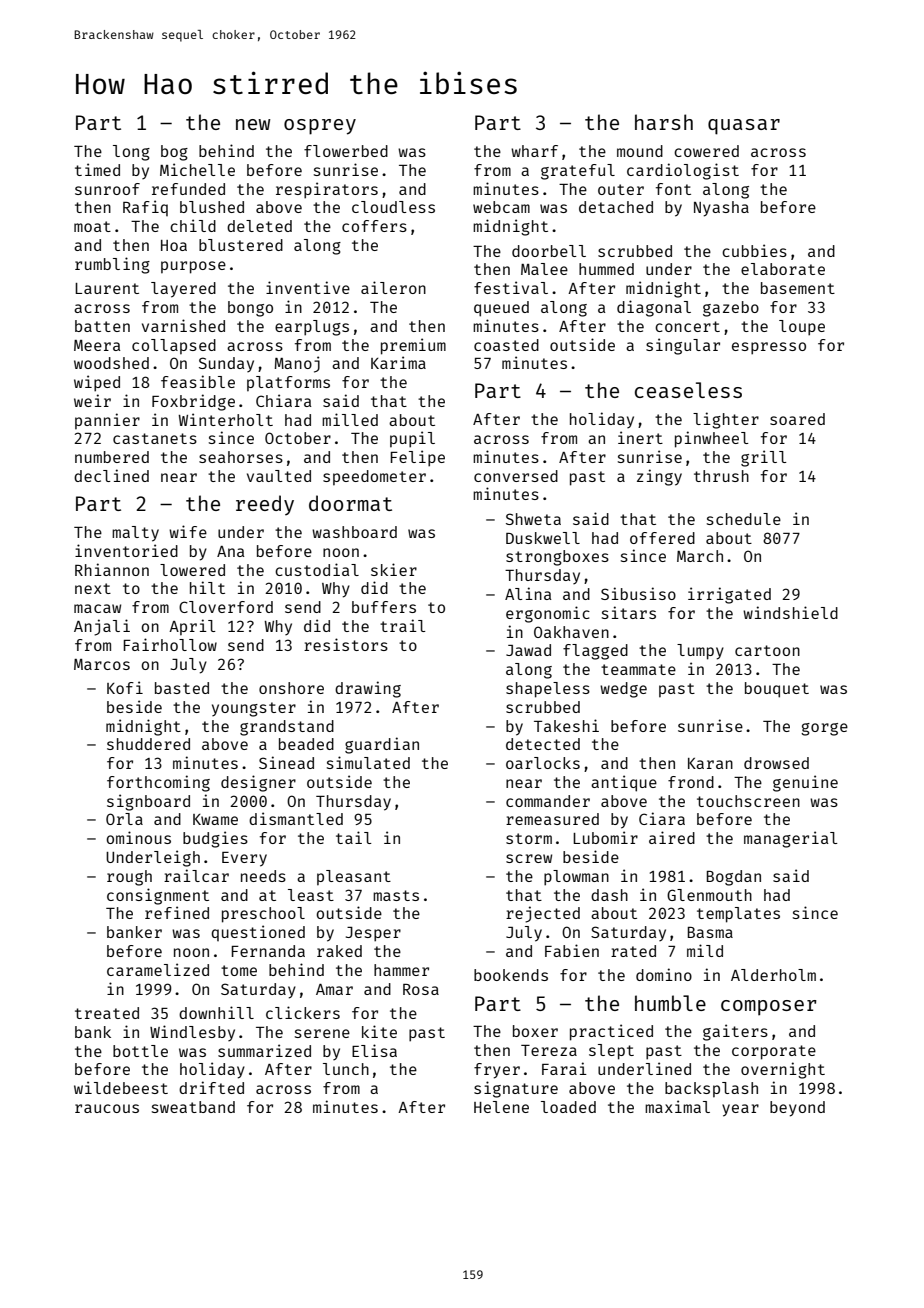  What do you see at coordinates (284, 400) in the document?
I see `Chiara` at bounding box center [284, 400].
